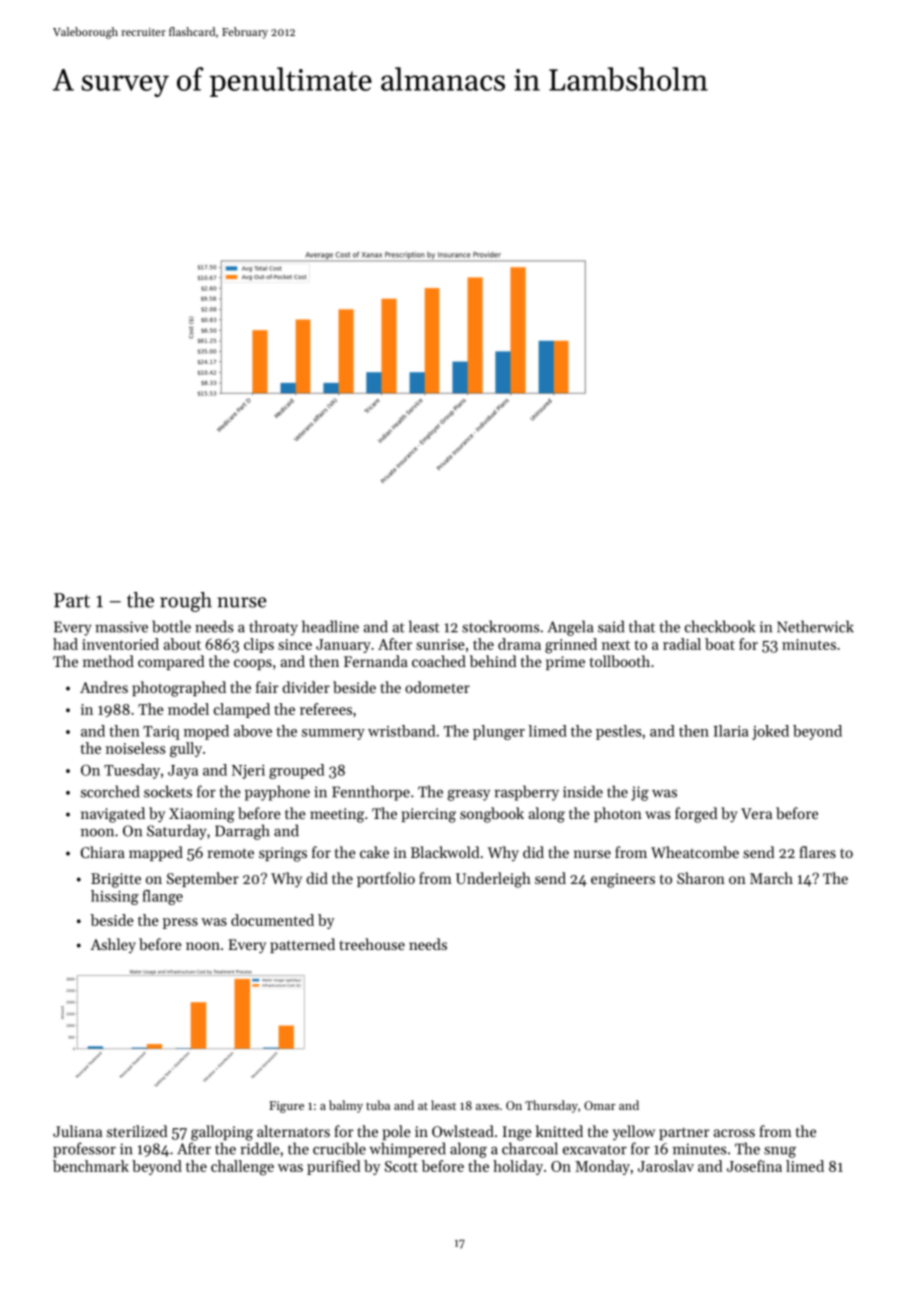 This screenshot has width=908, height=1316. Describe the element at coordinates (334, 1167) in the screenshot. I see `purified` at that location.
